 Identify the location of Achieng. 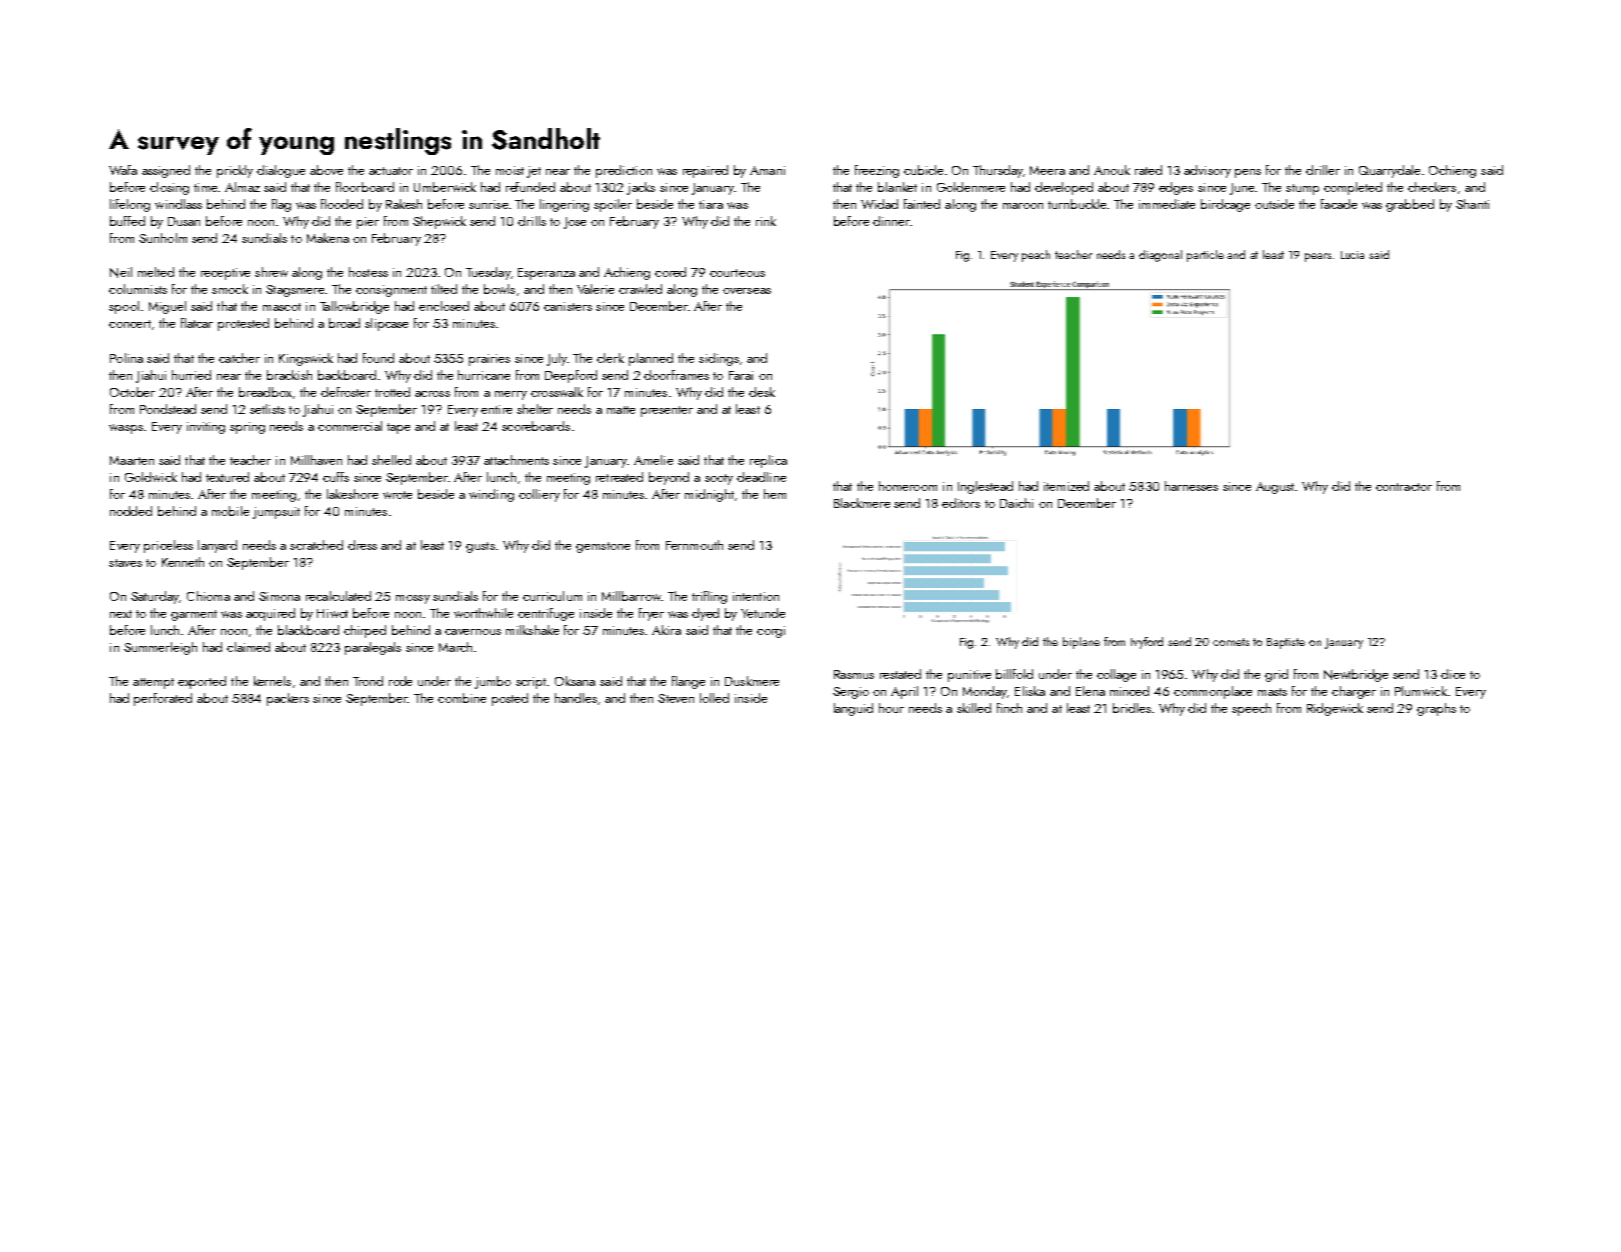
(627, 273).
